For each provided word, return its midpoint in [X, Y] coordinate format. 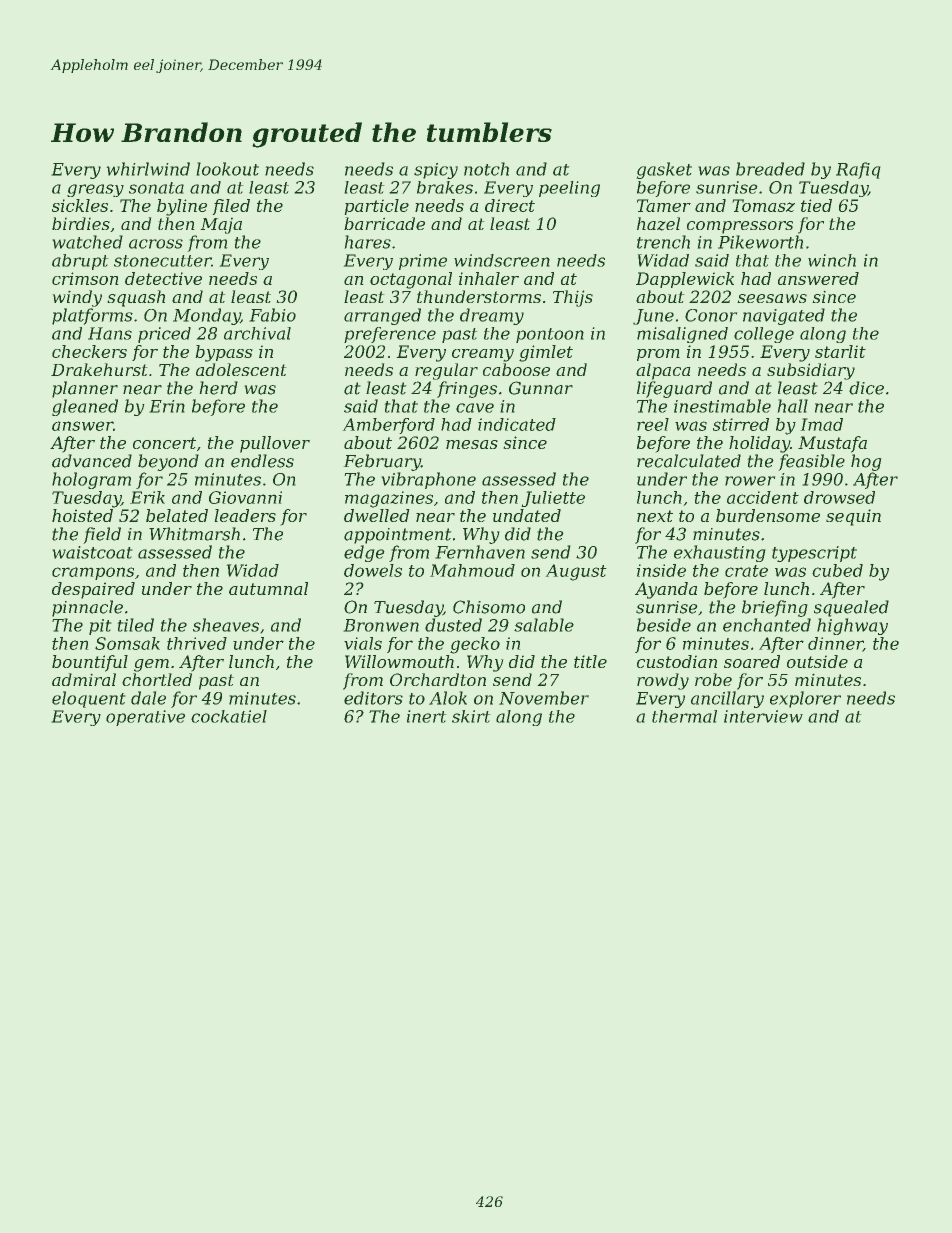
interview [763, 716]
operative [145, 718]
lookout [228, 169]
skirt [471, 716]
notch [486, 169]
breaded [770, 169]
